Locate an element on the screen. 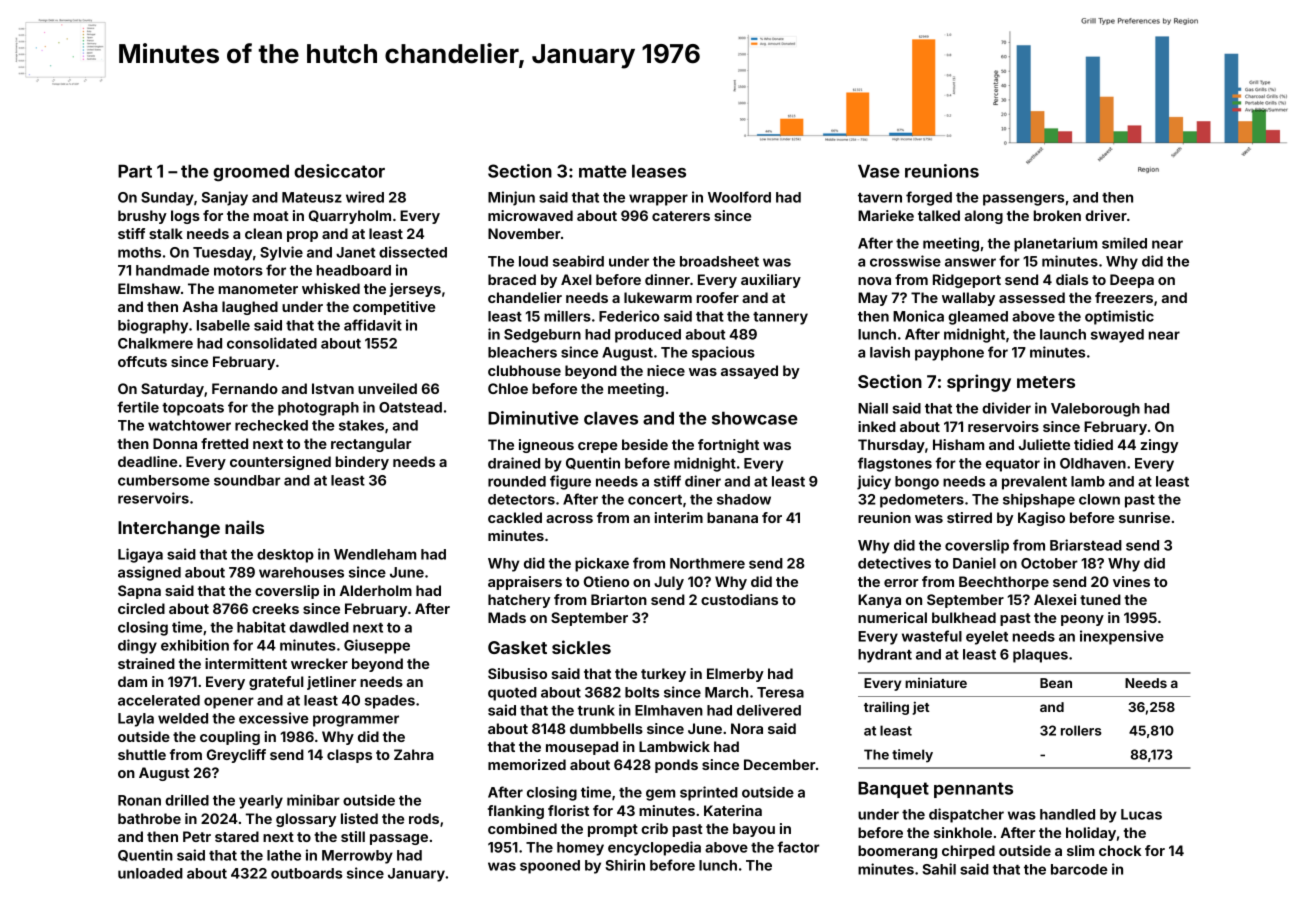 The width and height of the screenshot is (1308, 924). circled is located at coordinates (141, 608).
